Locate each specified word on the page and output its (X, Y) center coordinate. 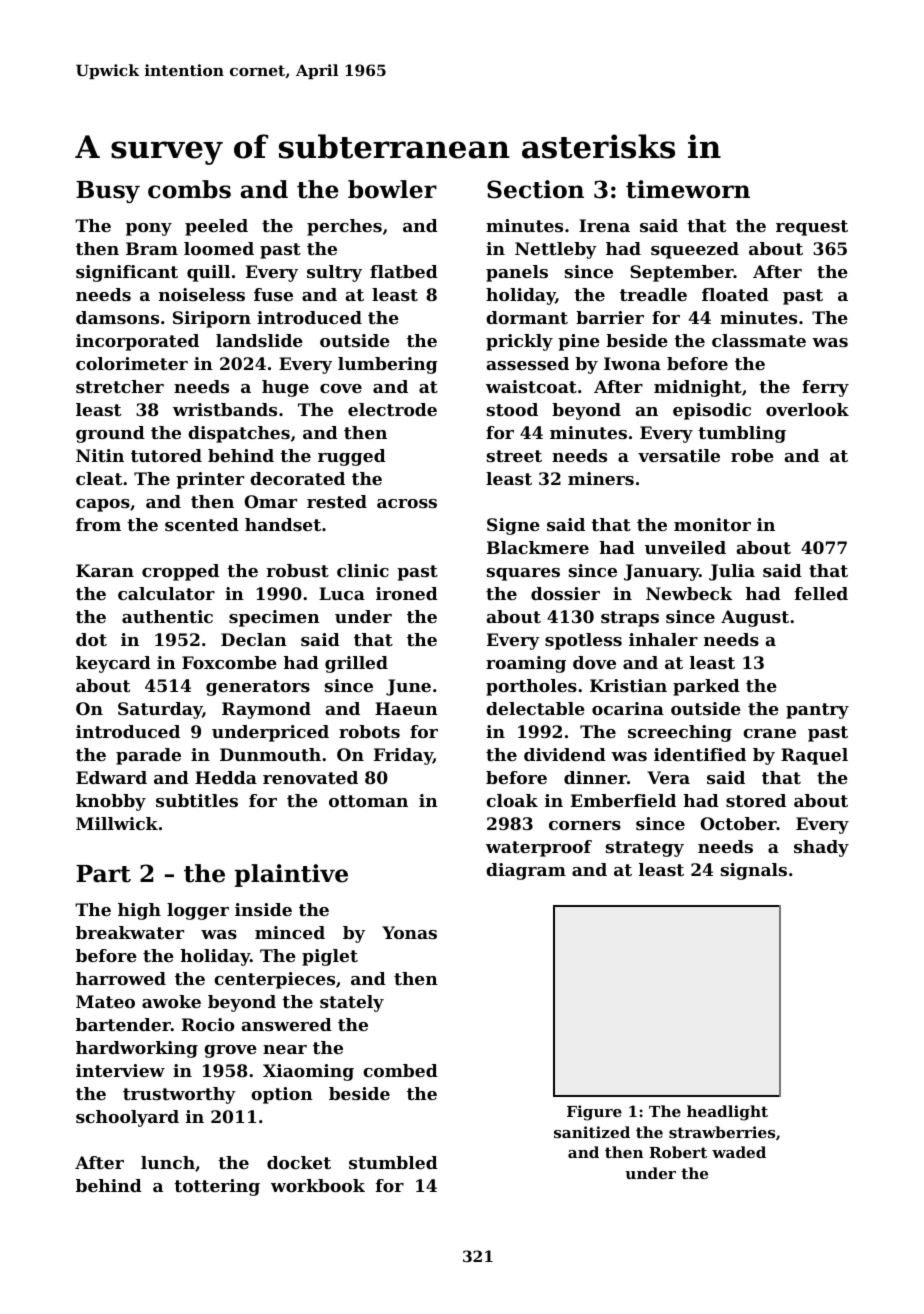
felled (821, 593)
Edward (111, 777)
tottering (217, 1187)
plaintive (291, 875)
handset (283, 524)
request (812, 228)
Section (535, 189)
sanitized (592, 1132)
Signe (513, 526)
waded (739, 1152)
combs (189, 189)
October (738, 823)
